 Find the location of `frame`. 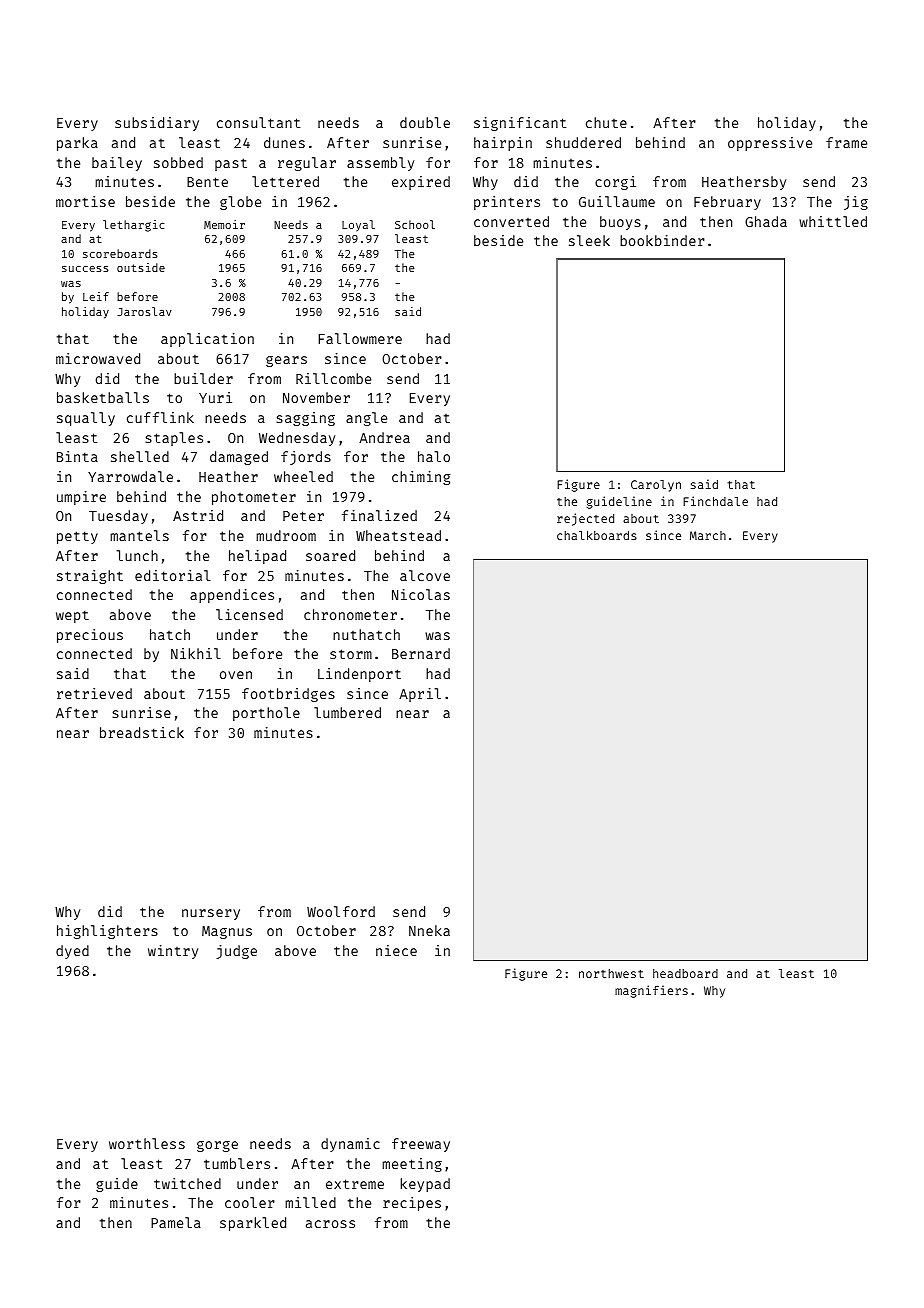

frame is located at coordinates (846, 142).
